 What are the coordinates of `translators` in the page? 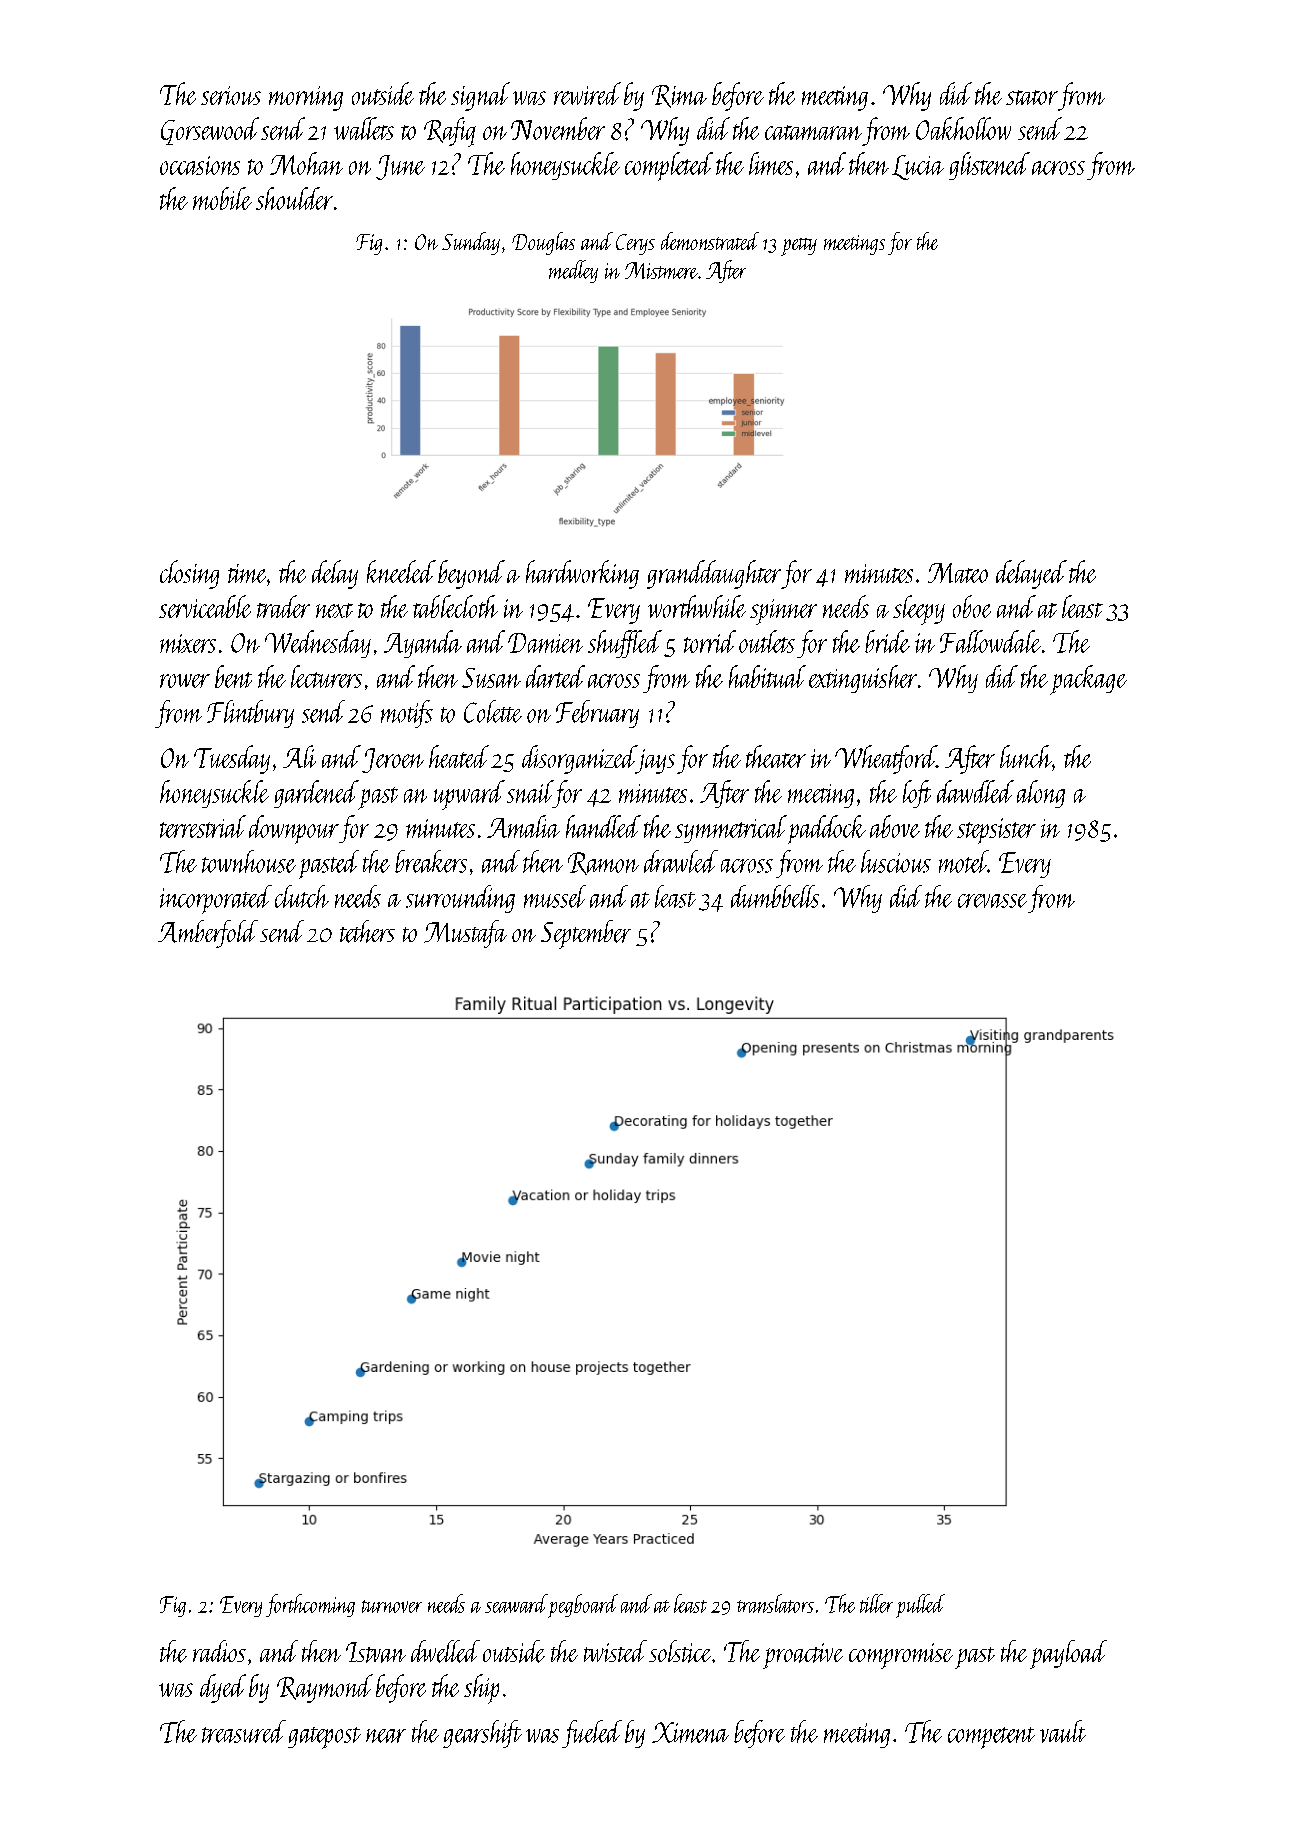 It's located at (775, 1603).
